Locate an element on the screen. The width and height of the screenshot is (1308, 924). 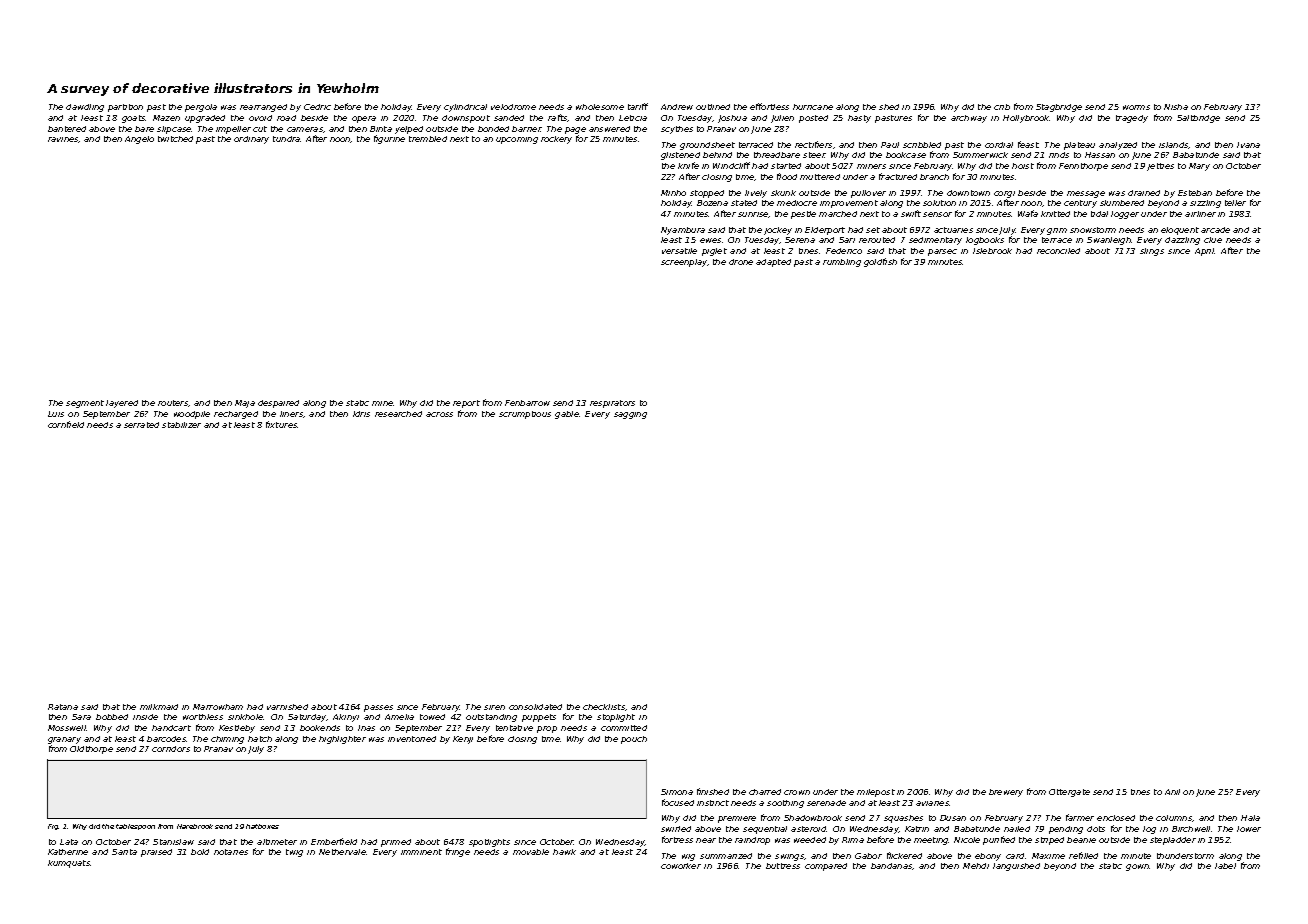
trembled is located at coordinates (428, 139).
